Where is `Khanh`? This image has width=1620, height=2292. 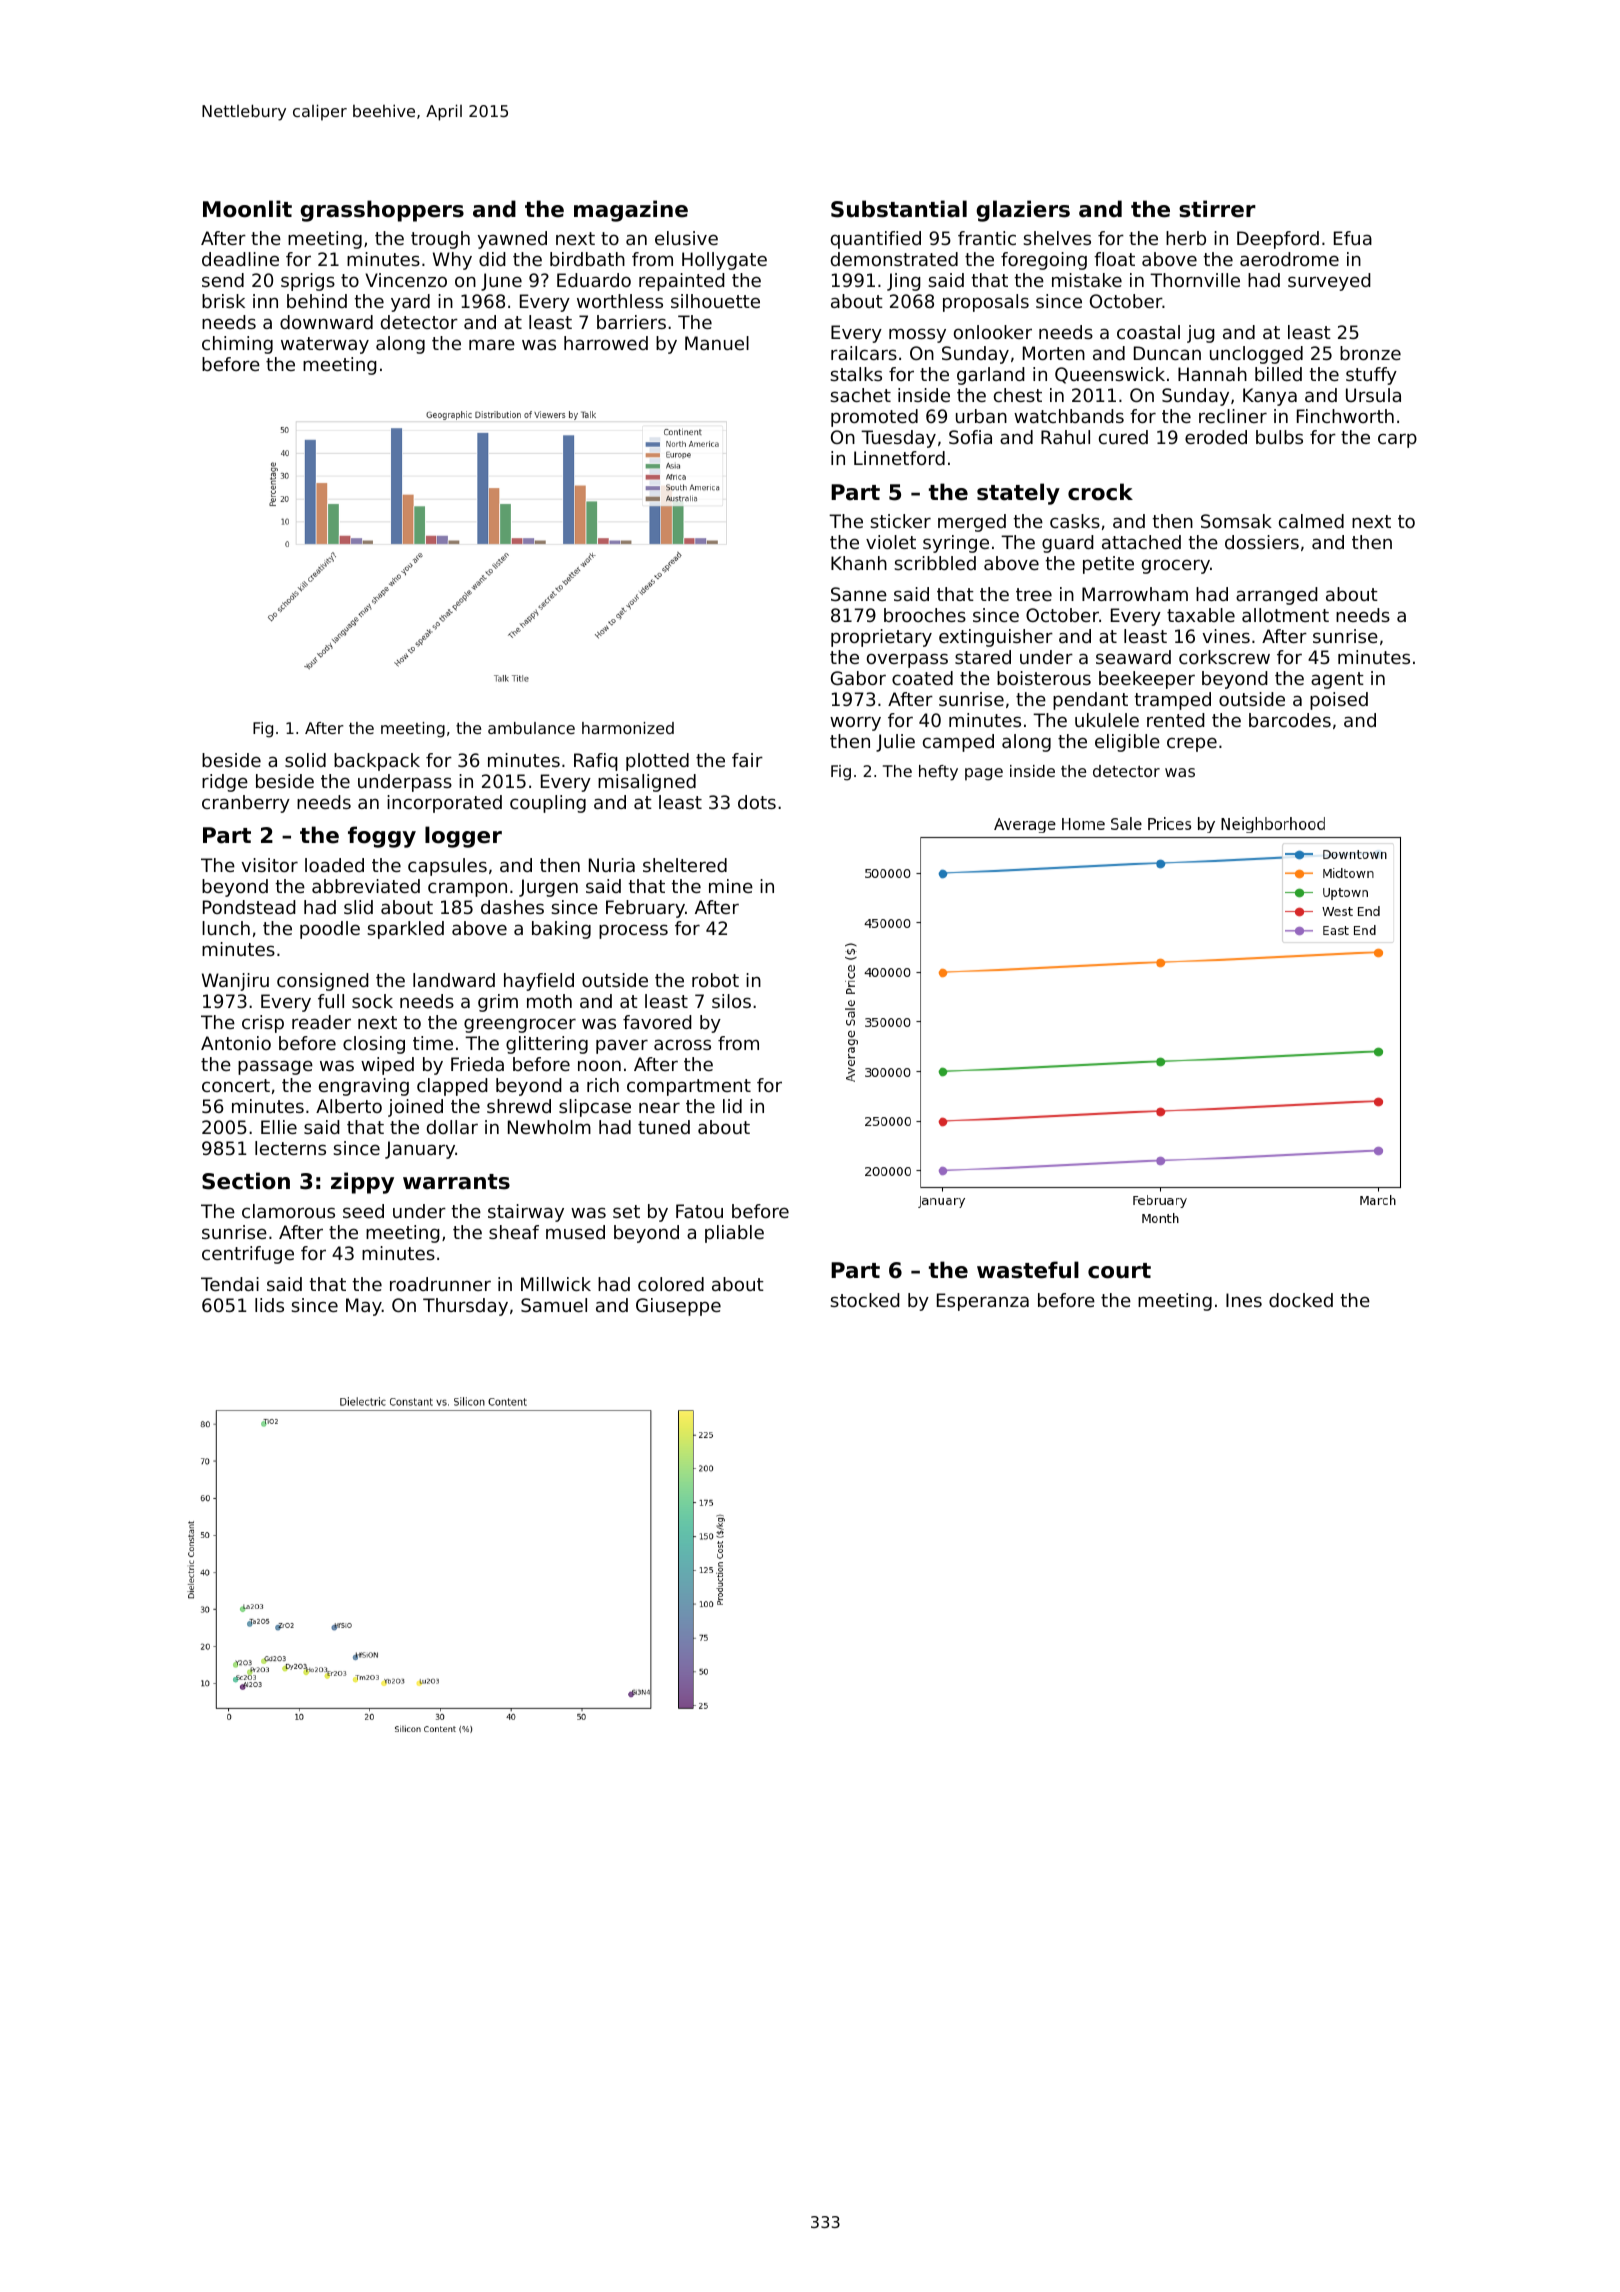 Khanh is located at coordinates (859, 563).
